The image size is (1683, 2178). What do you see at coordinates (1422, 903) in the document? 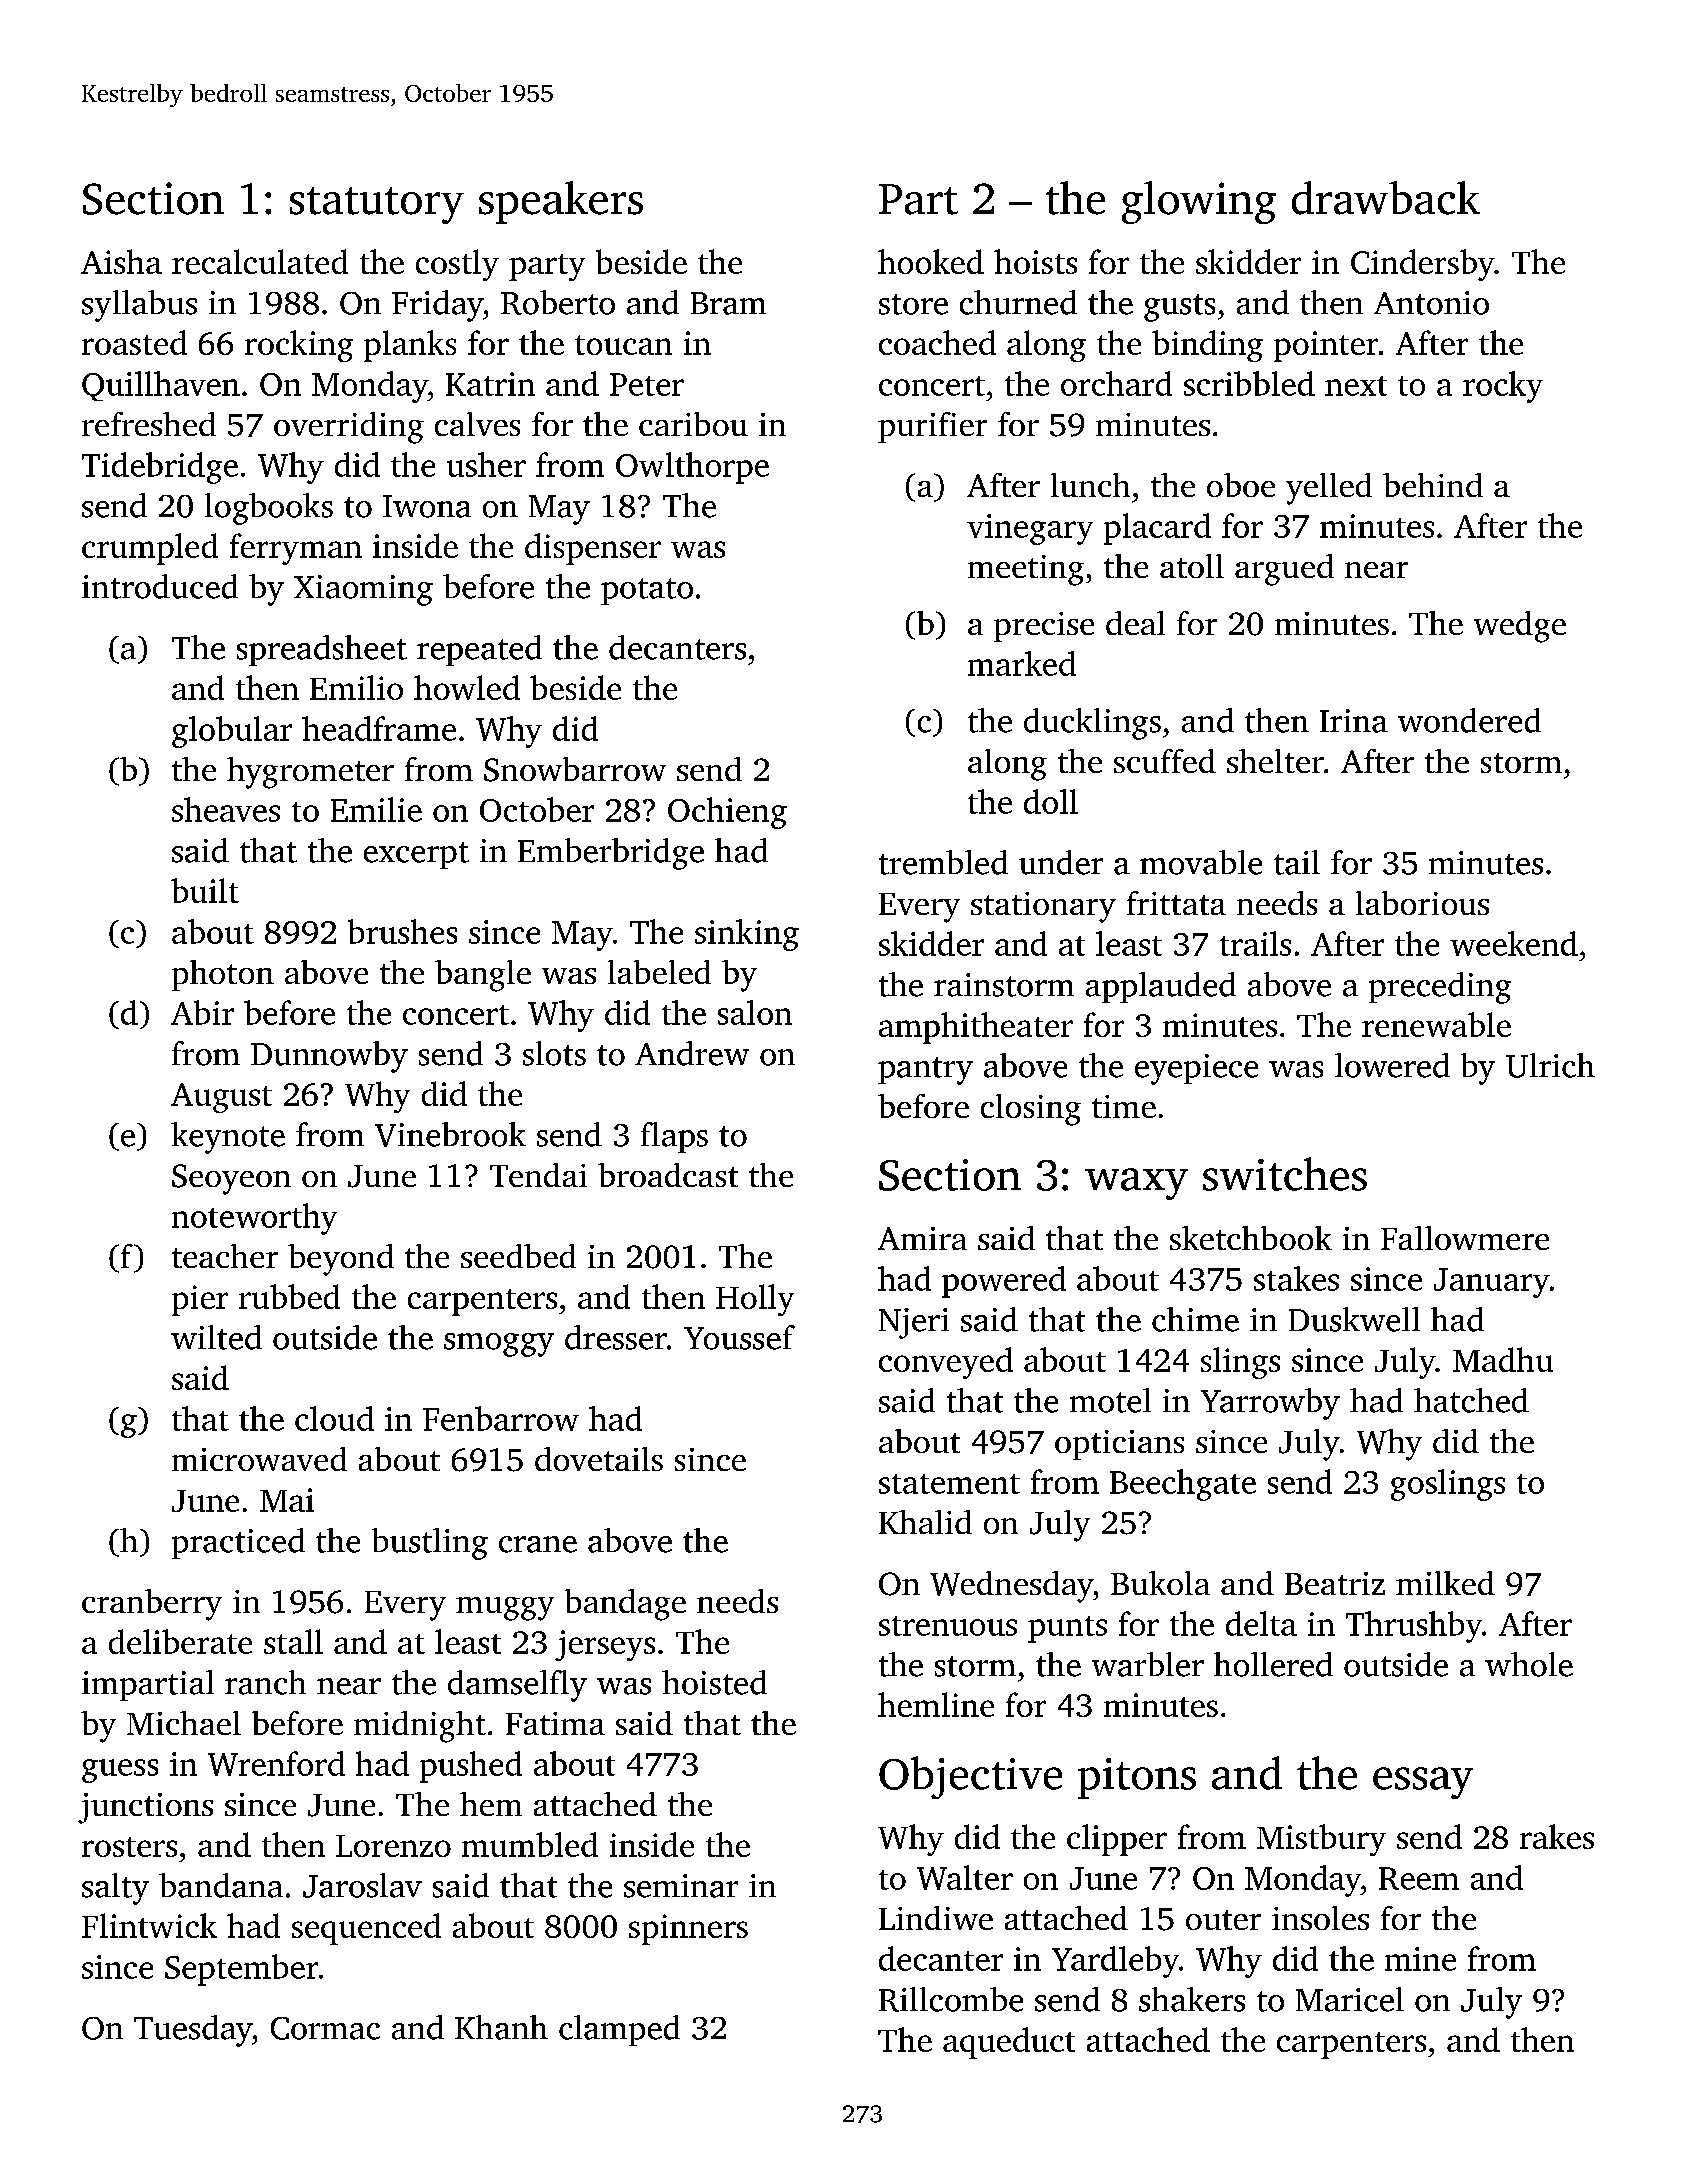
I see `laborious` at bounding box center [1422, 903].
